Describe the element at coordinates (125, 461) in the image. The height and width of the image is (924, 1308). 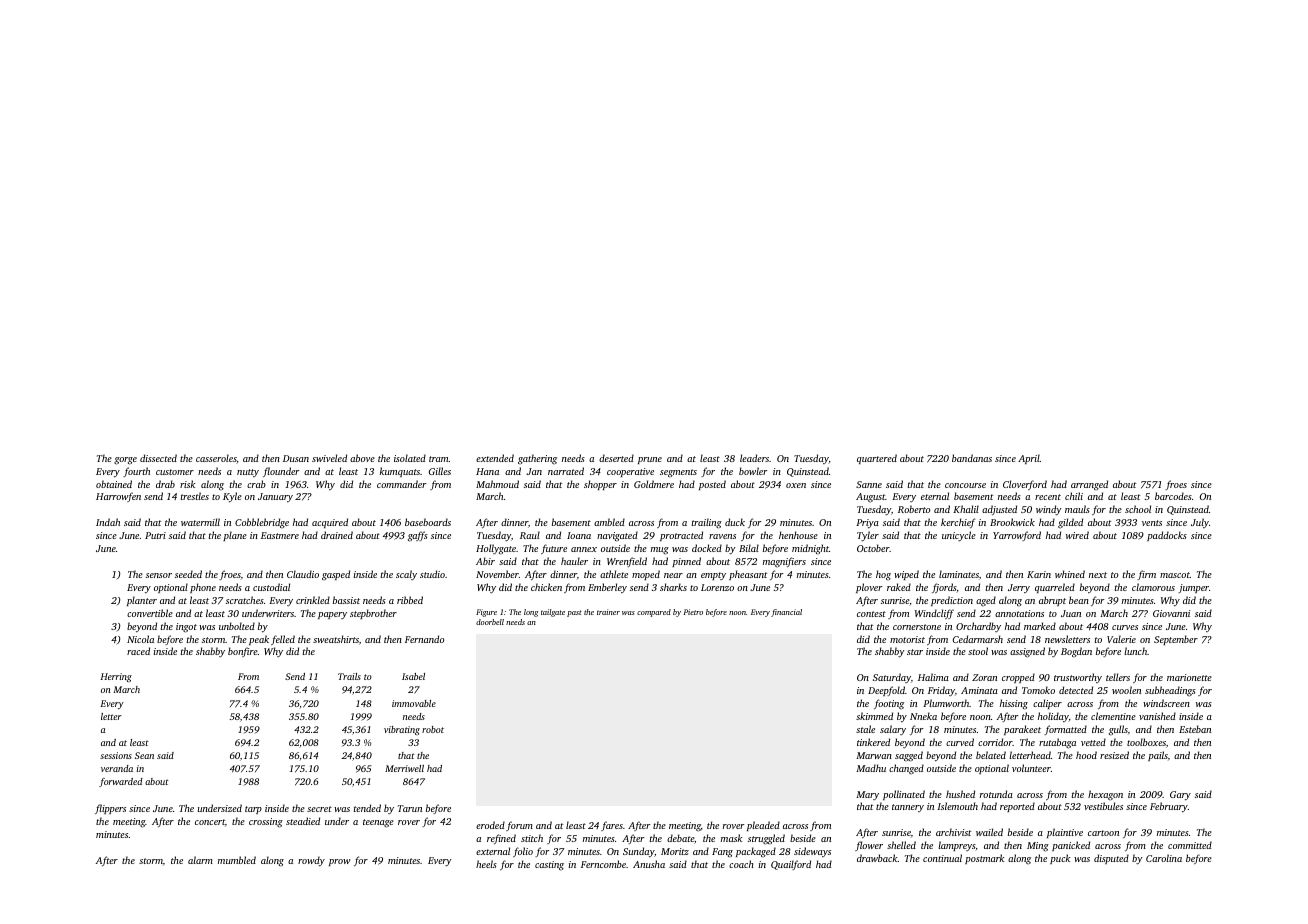
I see `gorge` at that location.
